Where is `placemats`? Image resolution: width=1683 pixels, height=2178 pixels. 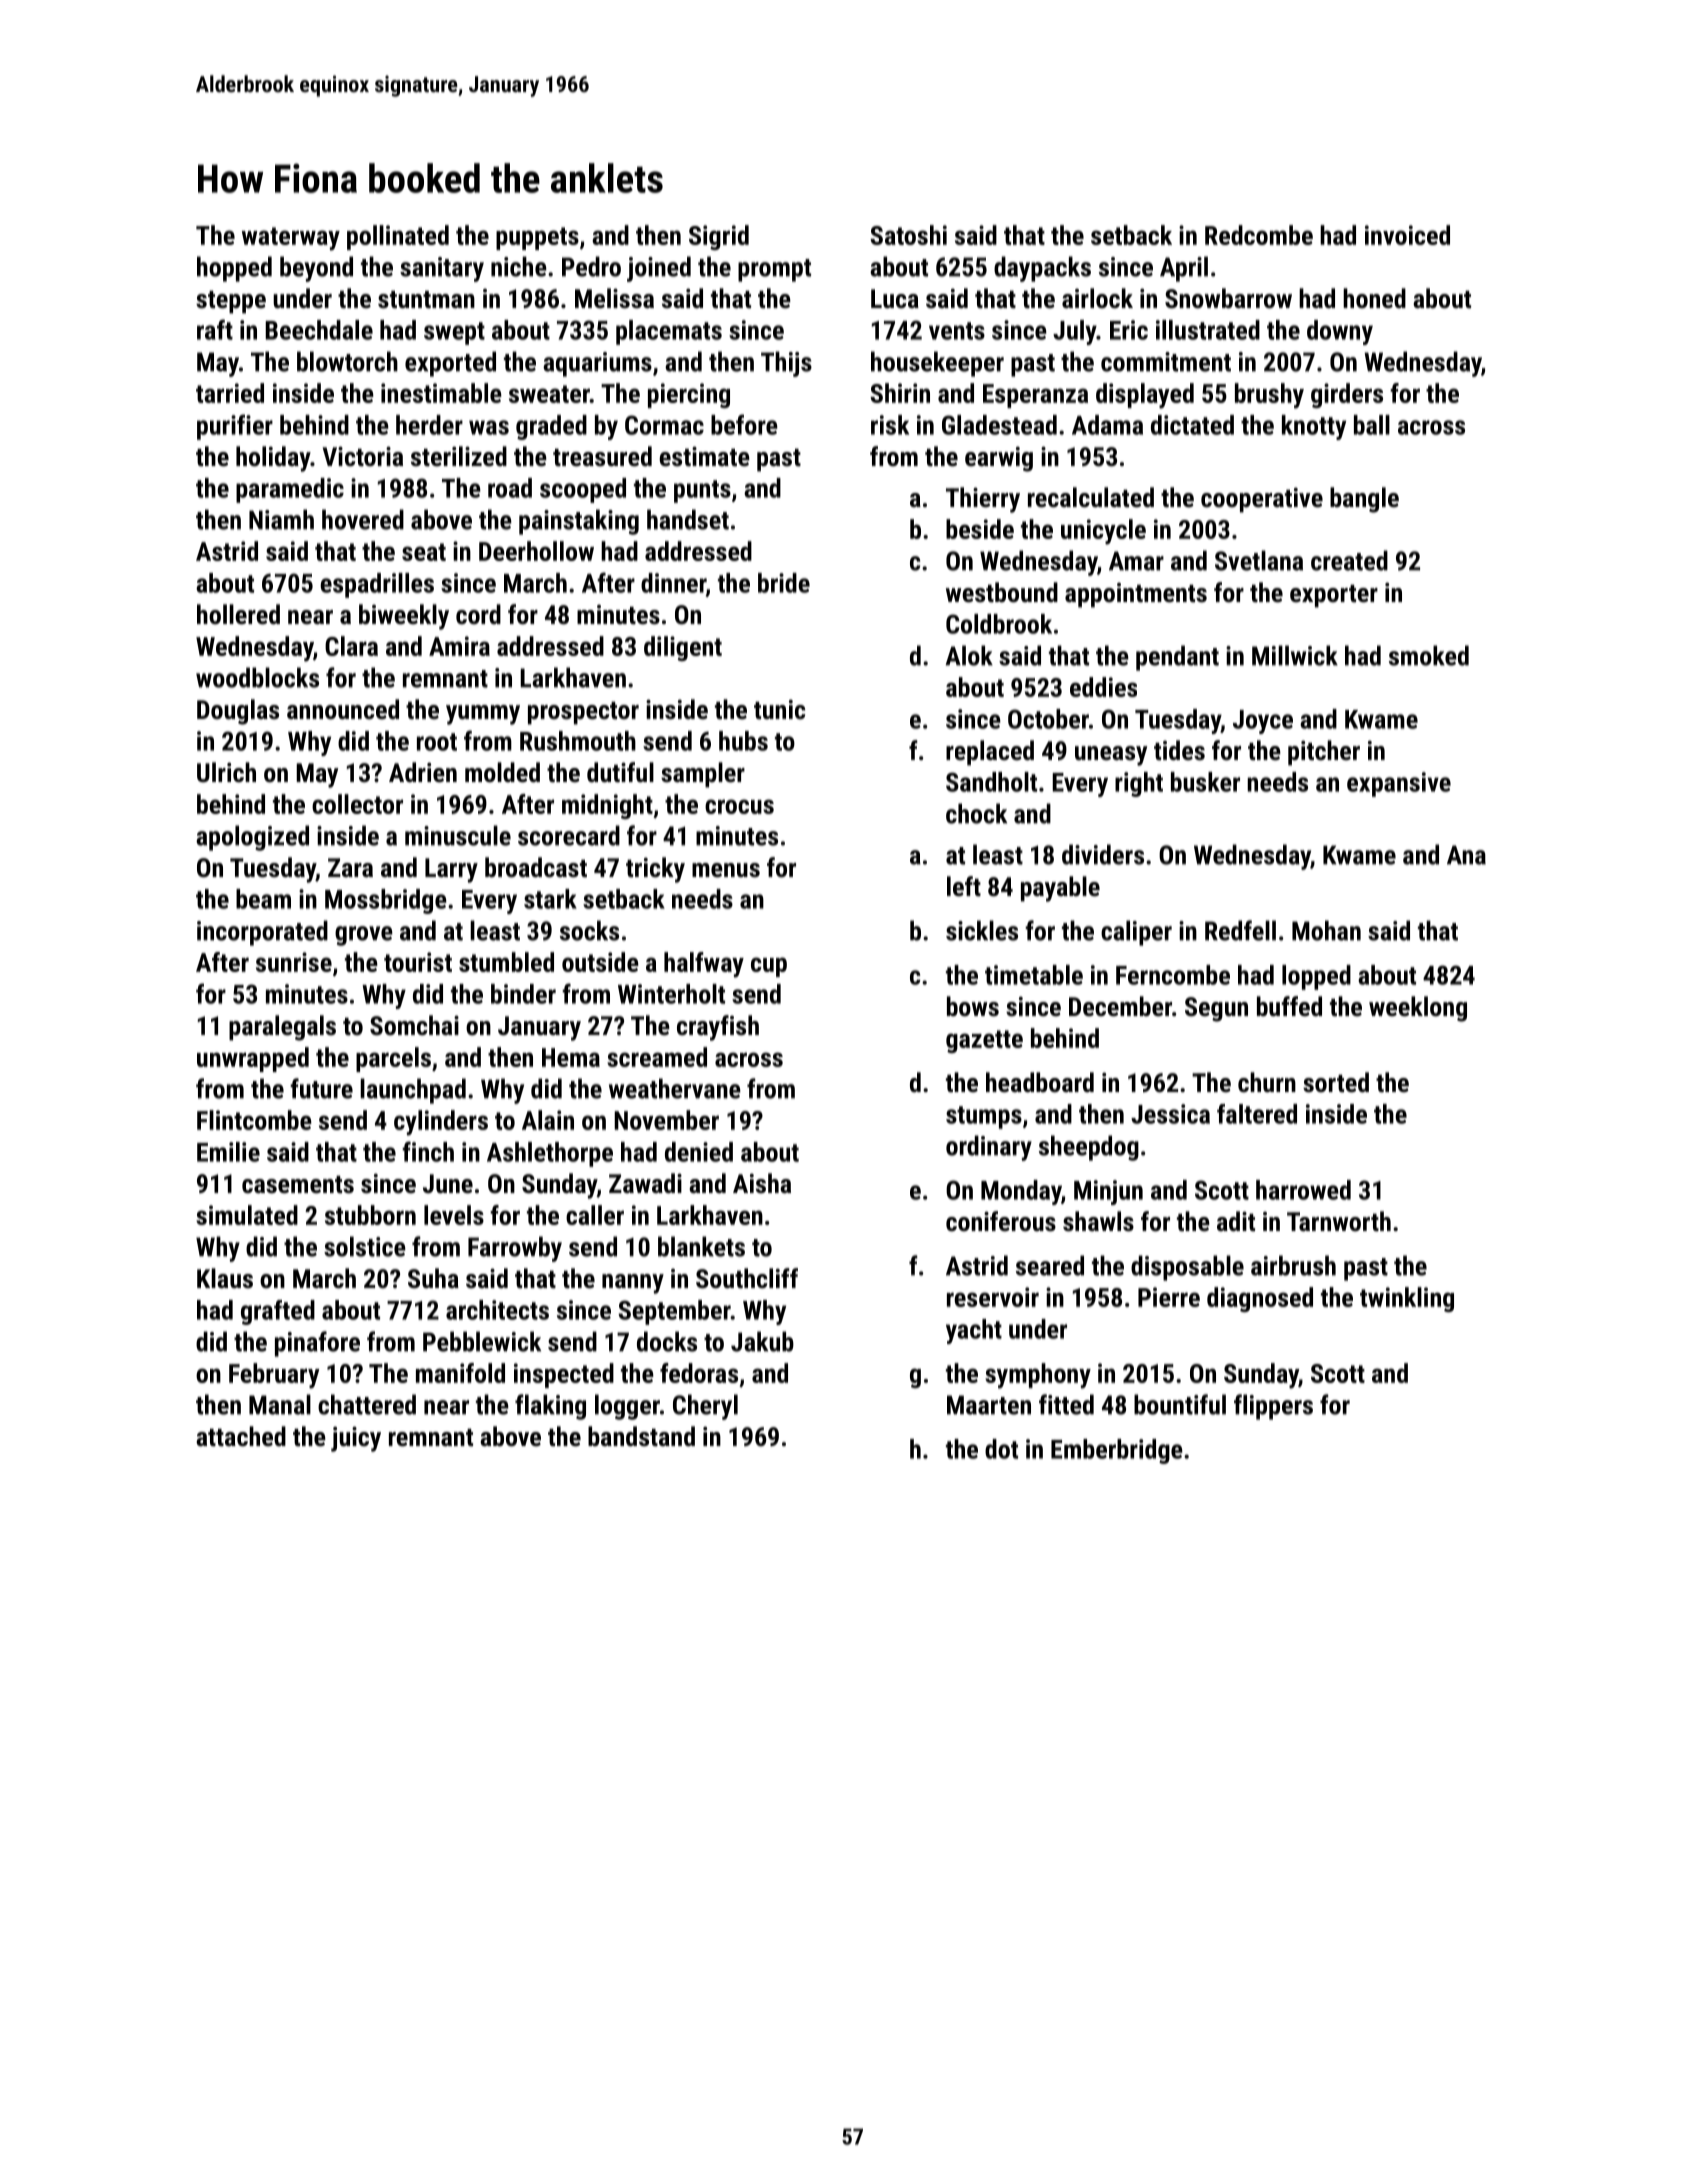
placemats is located at coordinates (669, 332).
